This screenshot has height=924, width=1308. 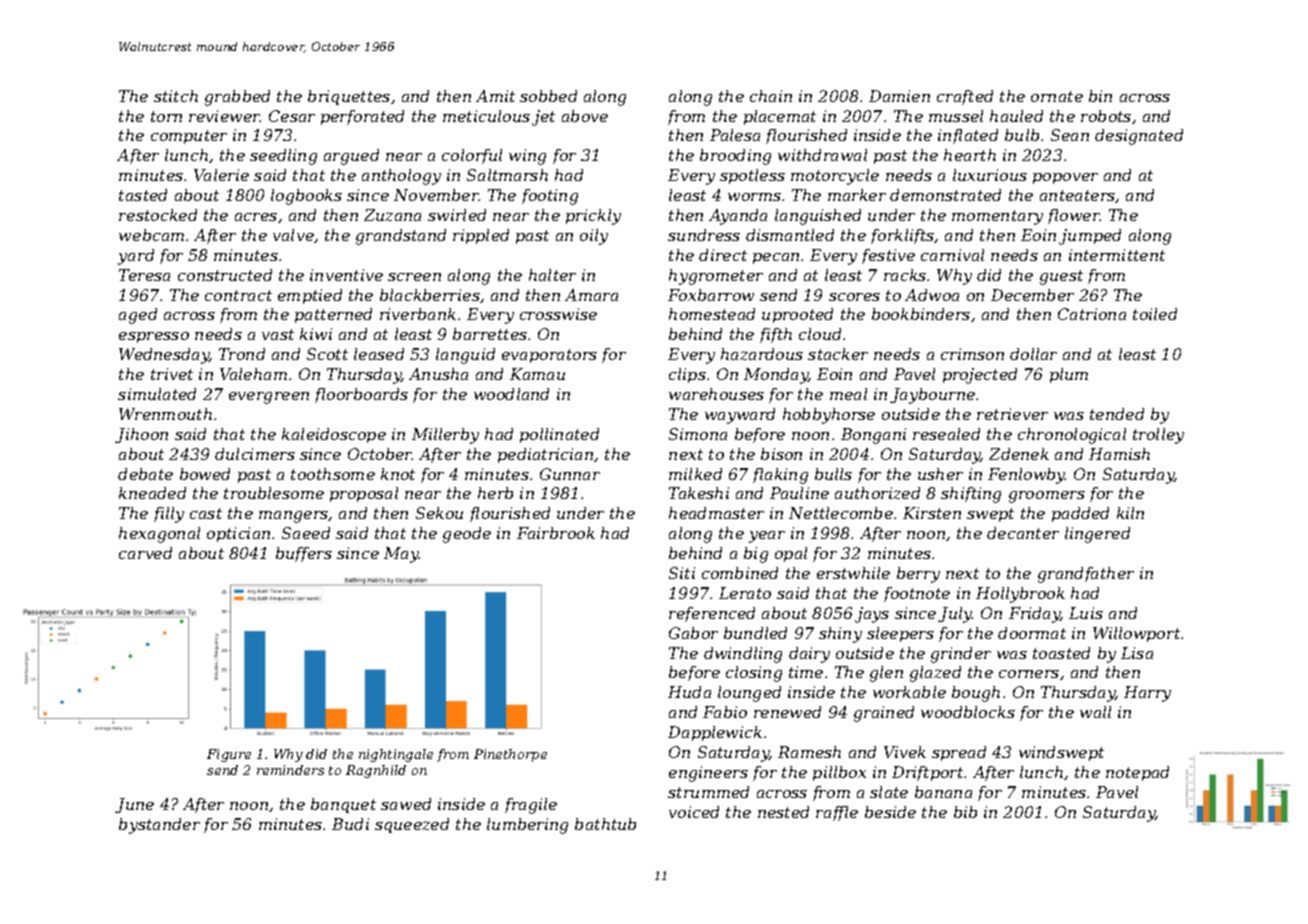 What do you see at coordinates (176, 96) in the screenshot?
I see `stitch` at bounding box center [176, 96].
